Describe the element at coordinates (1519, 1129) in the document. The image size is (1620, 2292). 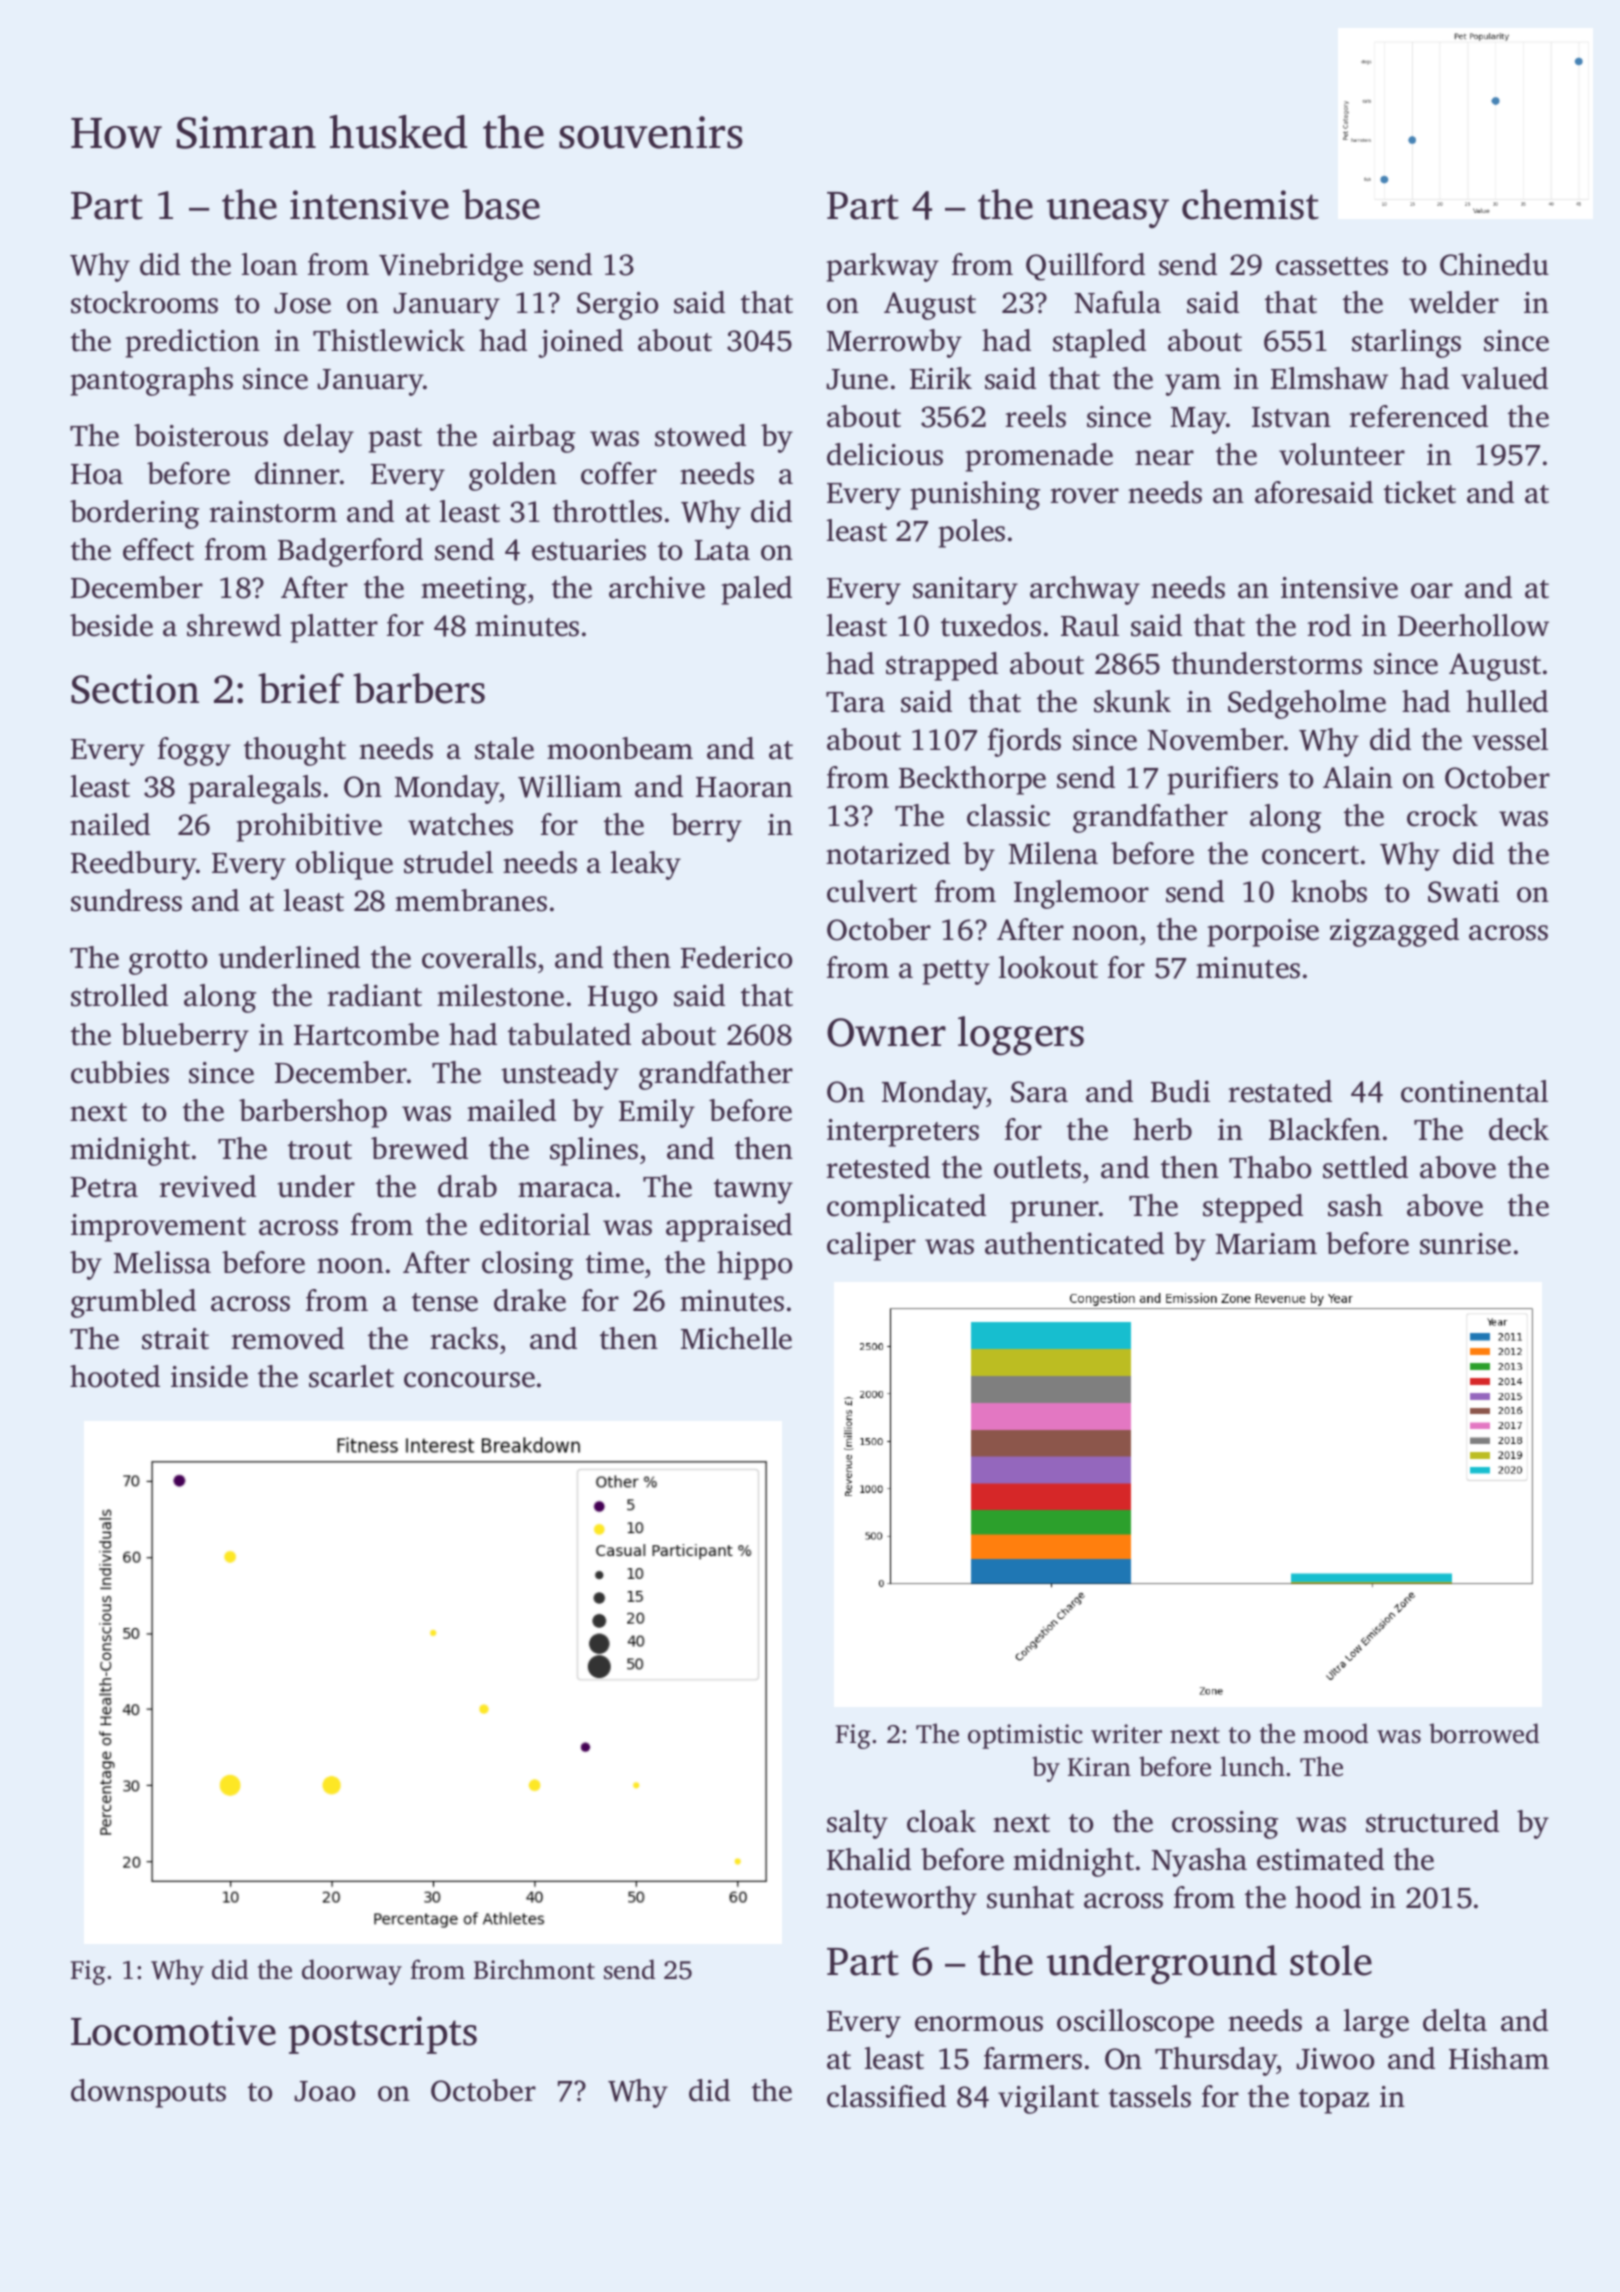
I see `deck` at that location.
